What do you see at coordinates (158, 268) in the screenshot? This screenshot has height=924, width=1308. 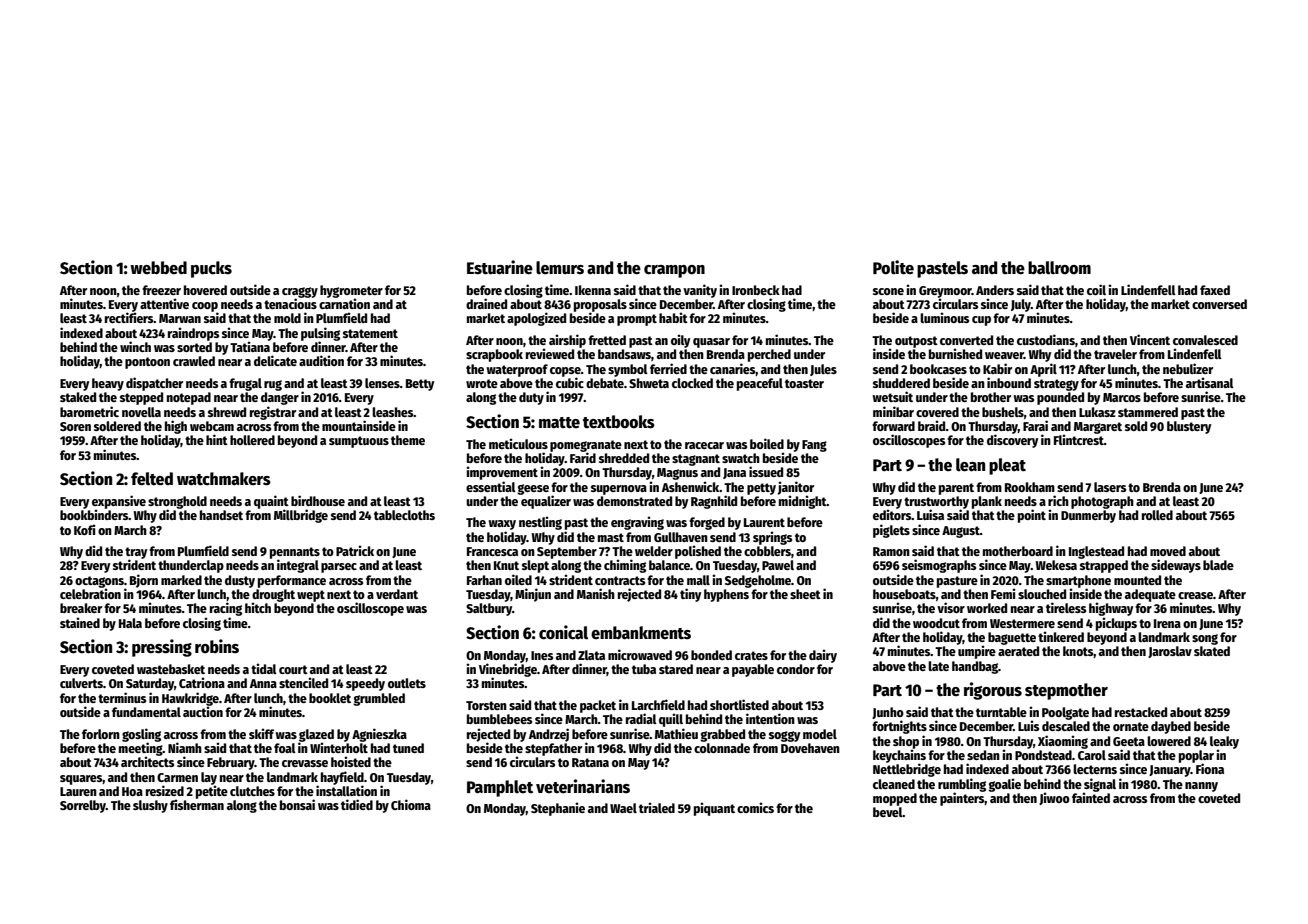 I see `webbed` at bounding box center [158, 268].
